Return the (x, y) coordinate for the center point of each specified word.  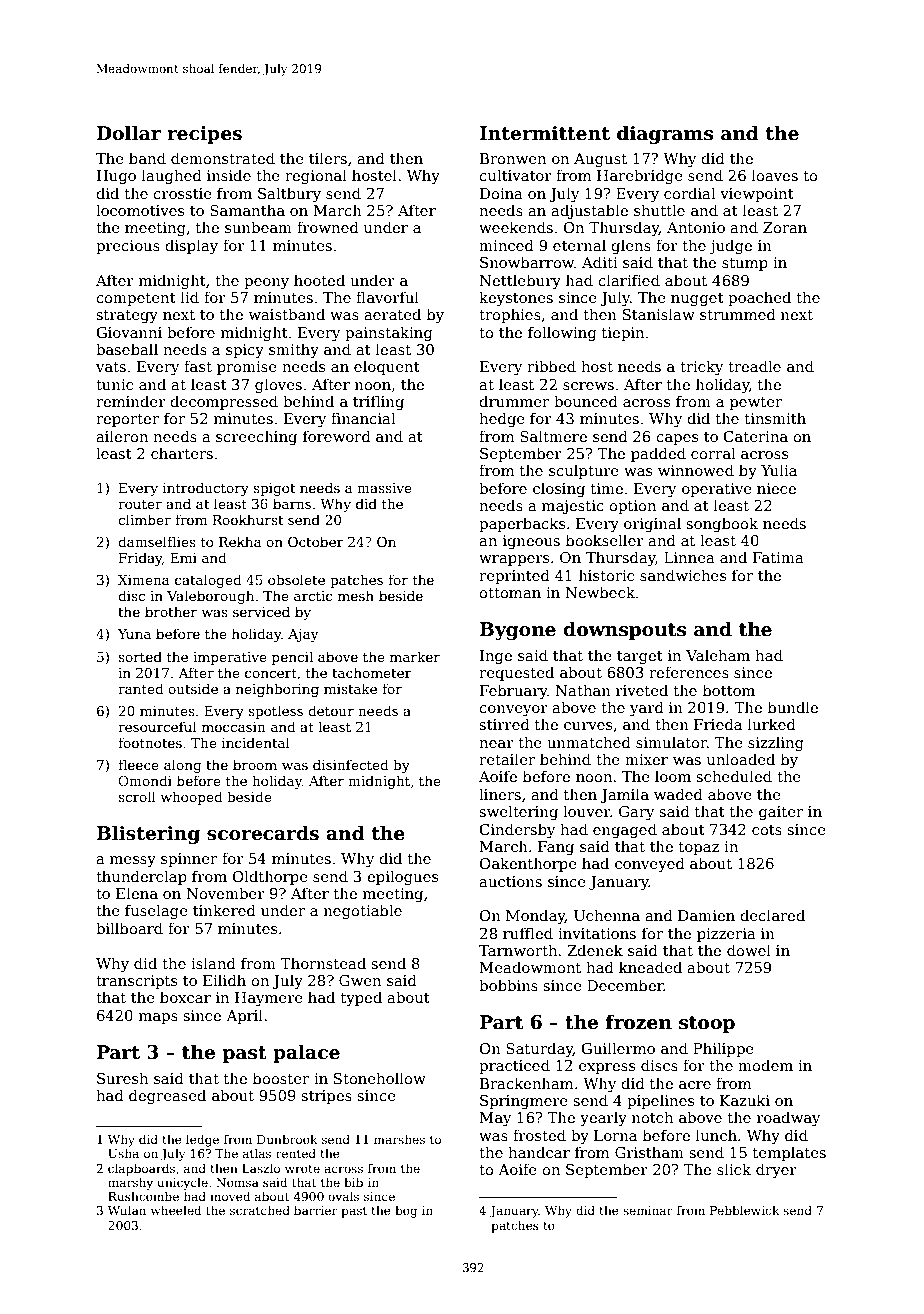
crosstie (182, 193)
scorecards (263, 833)
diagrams (665, 134)
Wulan (127, 1210)
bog (406, 1211)
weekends (516, 227)
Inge (496, 657)
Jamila (624, 795)
